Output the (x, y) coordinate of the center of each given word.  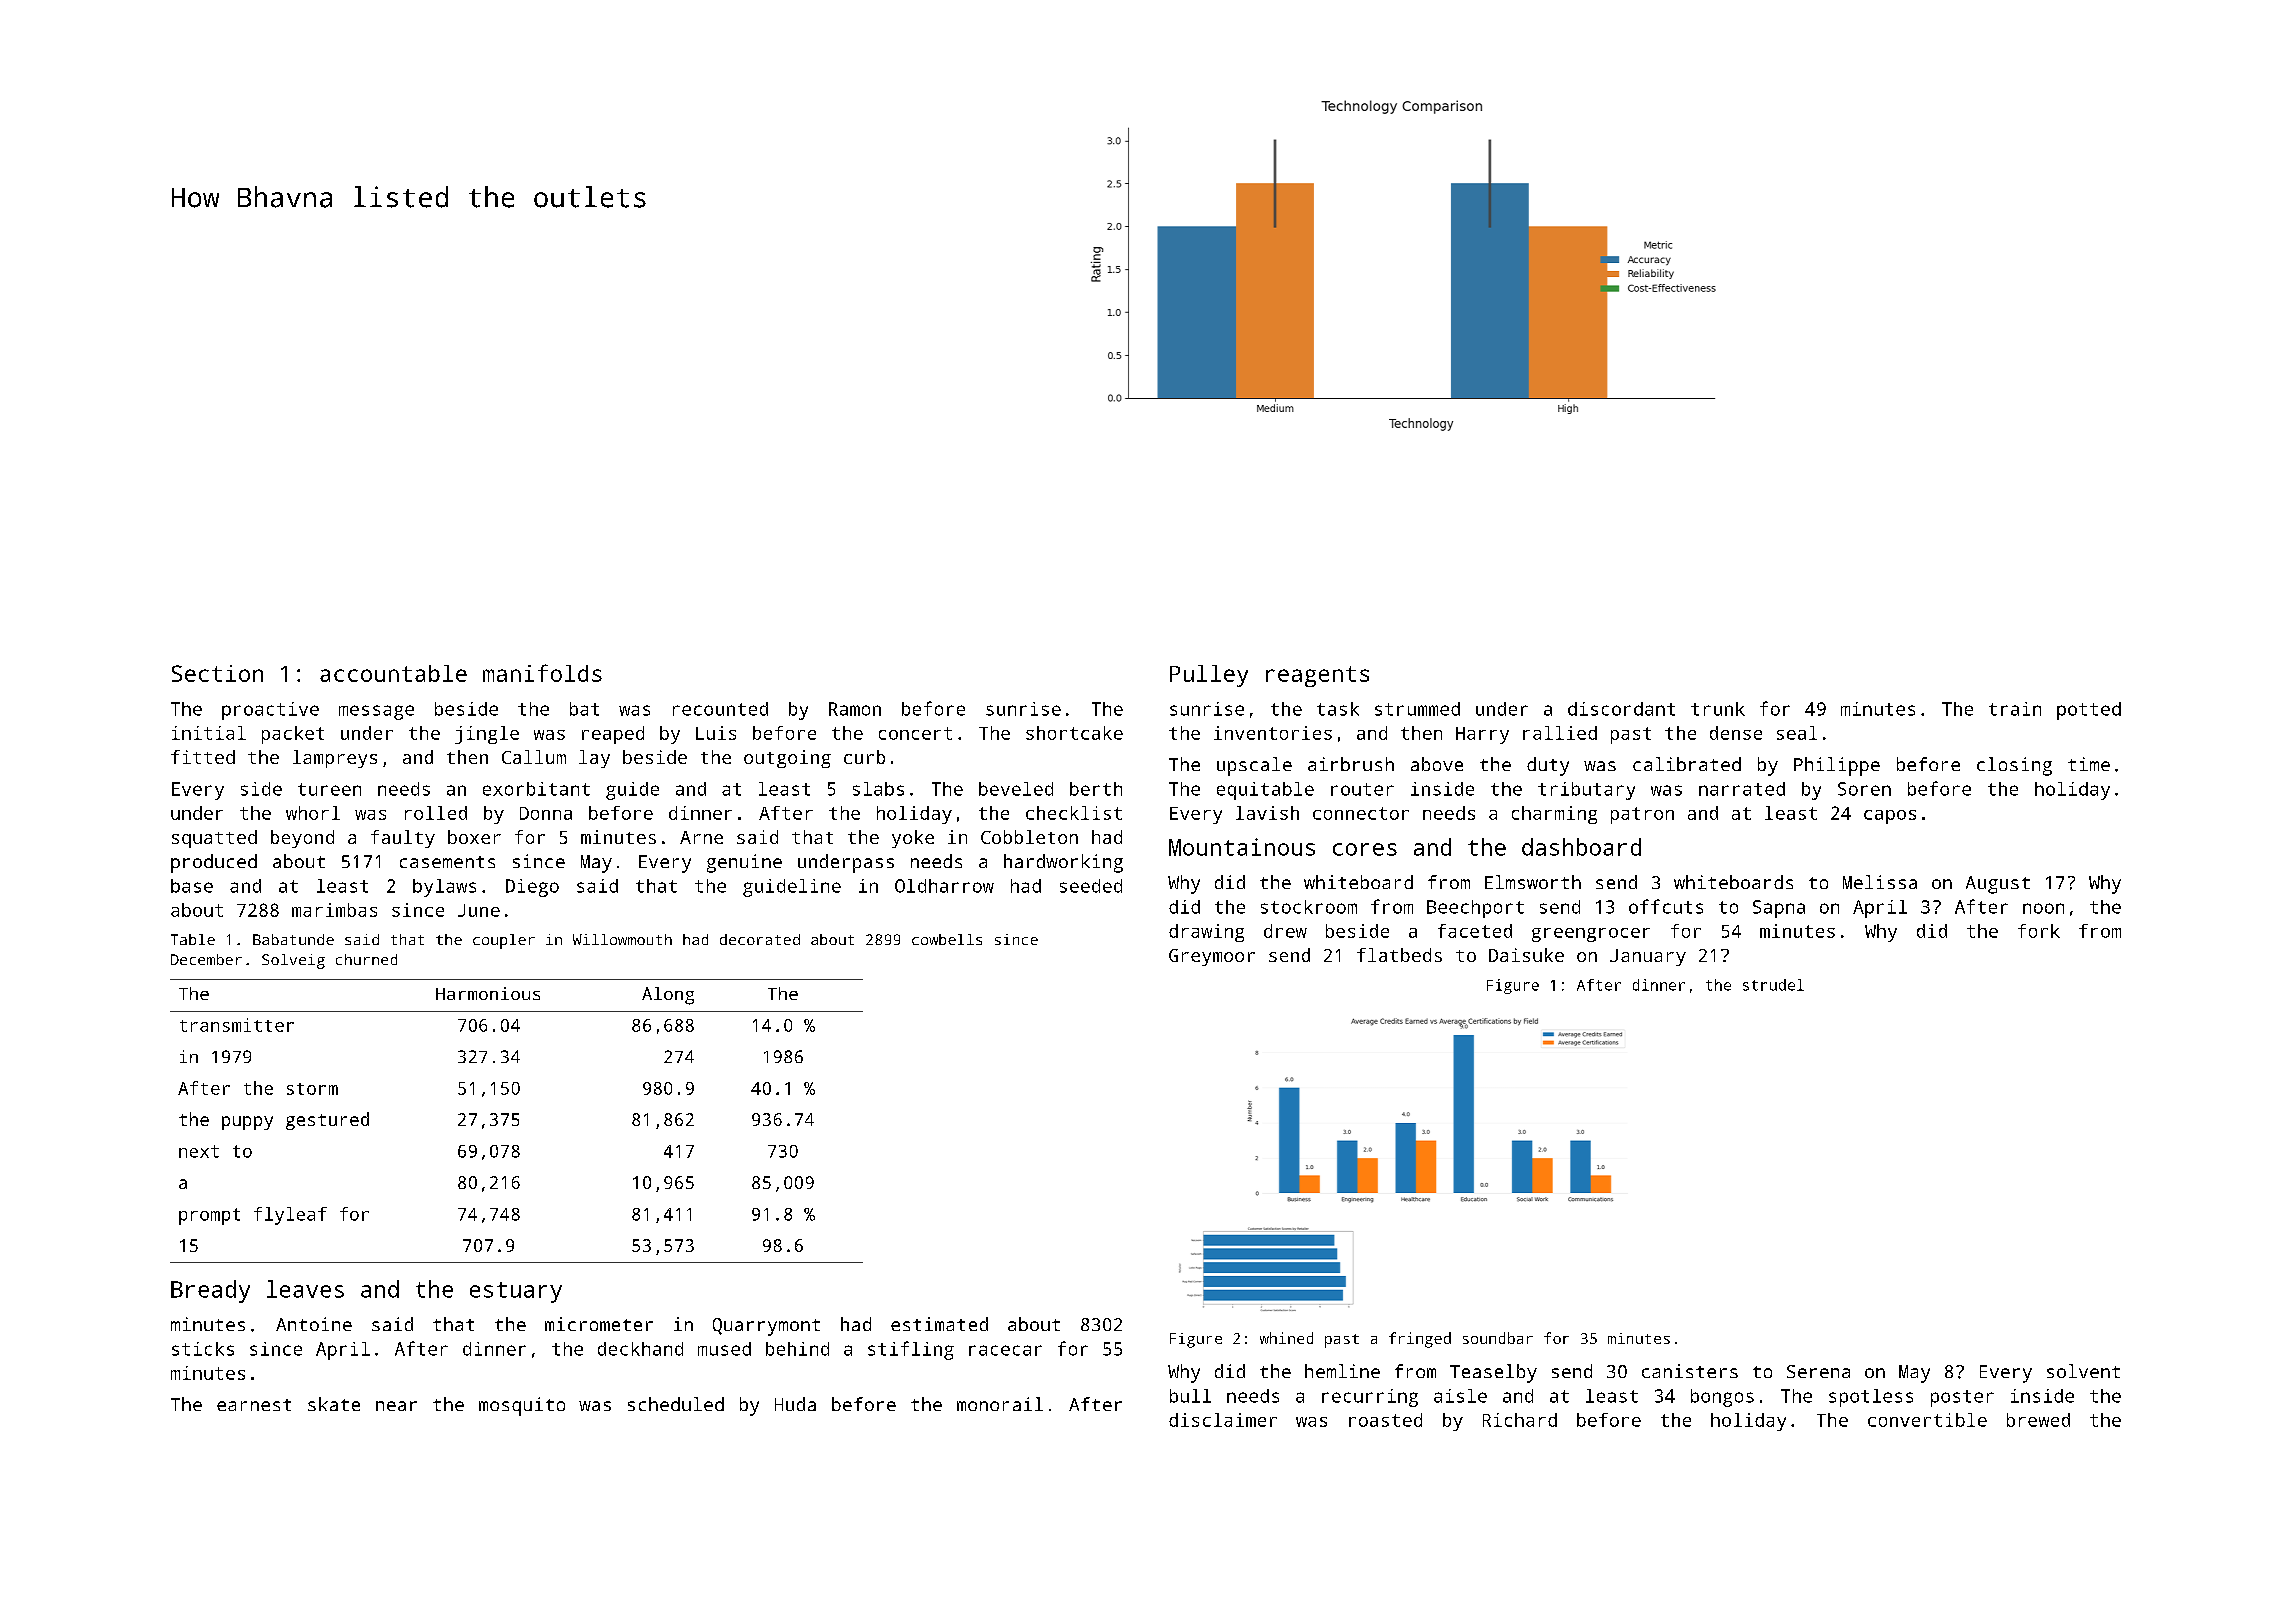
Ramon (855, 709)
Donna (546, 813)
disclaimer (1223, 1420)
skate (334, 1404)
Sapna (1779, 909)
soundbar (1498, 1338)
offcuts (1666, 906)
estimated (939, 1324)
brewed (2038, 1420)
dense (1736, 733)
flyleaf (290, 1216)
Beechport (1475, 909)
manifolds (542, 673)
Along (668, 996)
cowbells (947, 939)
